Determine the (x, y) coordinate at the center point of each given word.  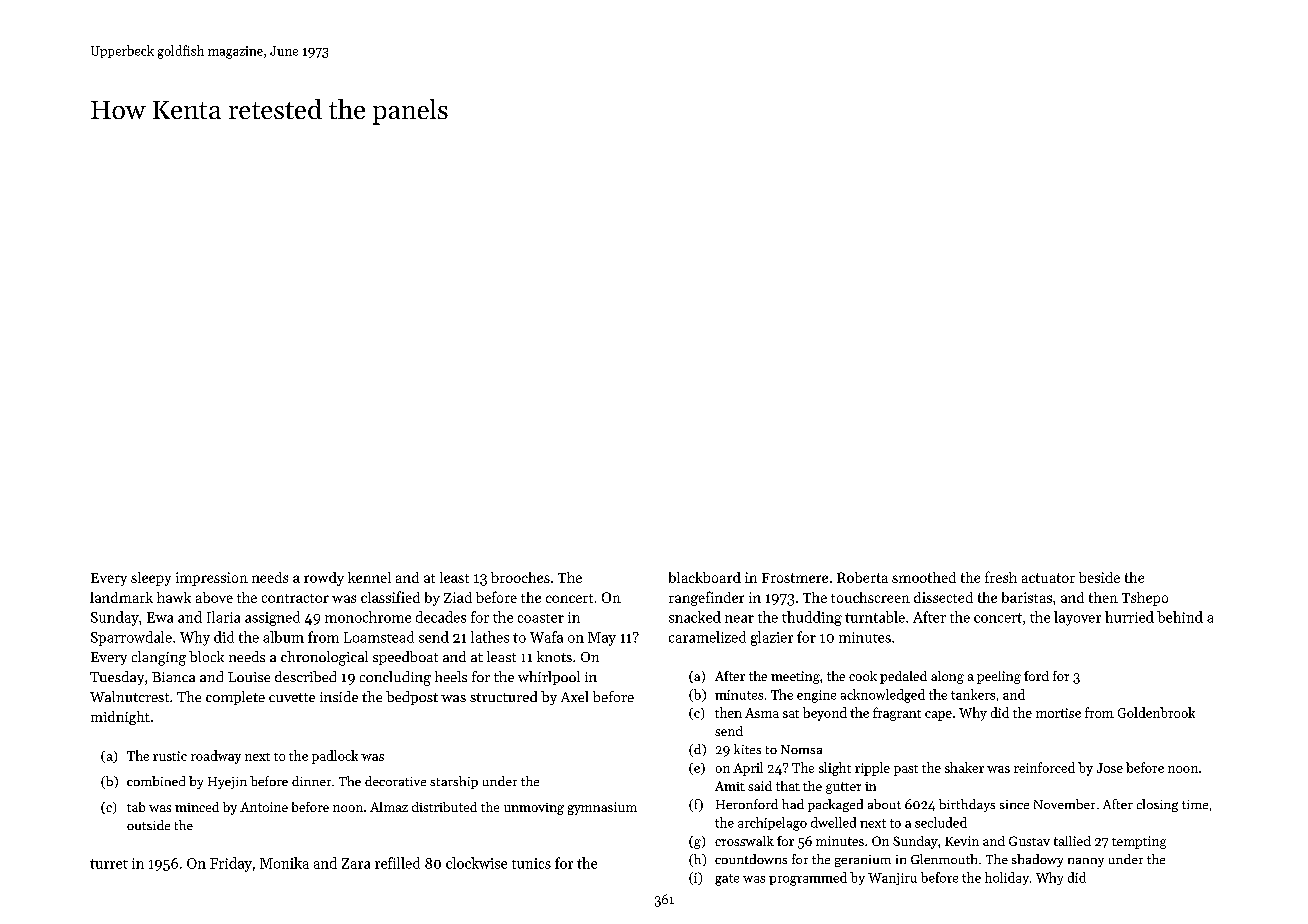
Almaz (389, 807)
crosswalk (744, 841)
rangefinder (706, 598)
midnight (120, 718)
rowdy (324, 579)
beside (1099, 577)
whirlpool (549, 678)
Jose (1110, 768)
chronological (324, 658)
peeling (999, 677)
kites (747, 749)
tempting (1139, 842)
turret (109, 864)
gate (727, 880)
